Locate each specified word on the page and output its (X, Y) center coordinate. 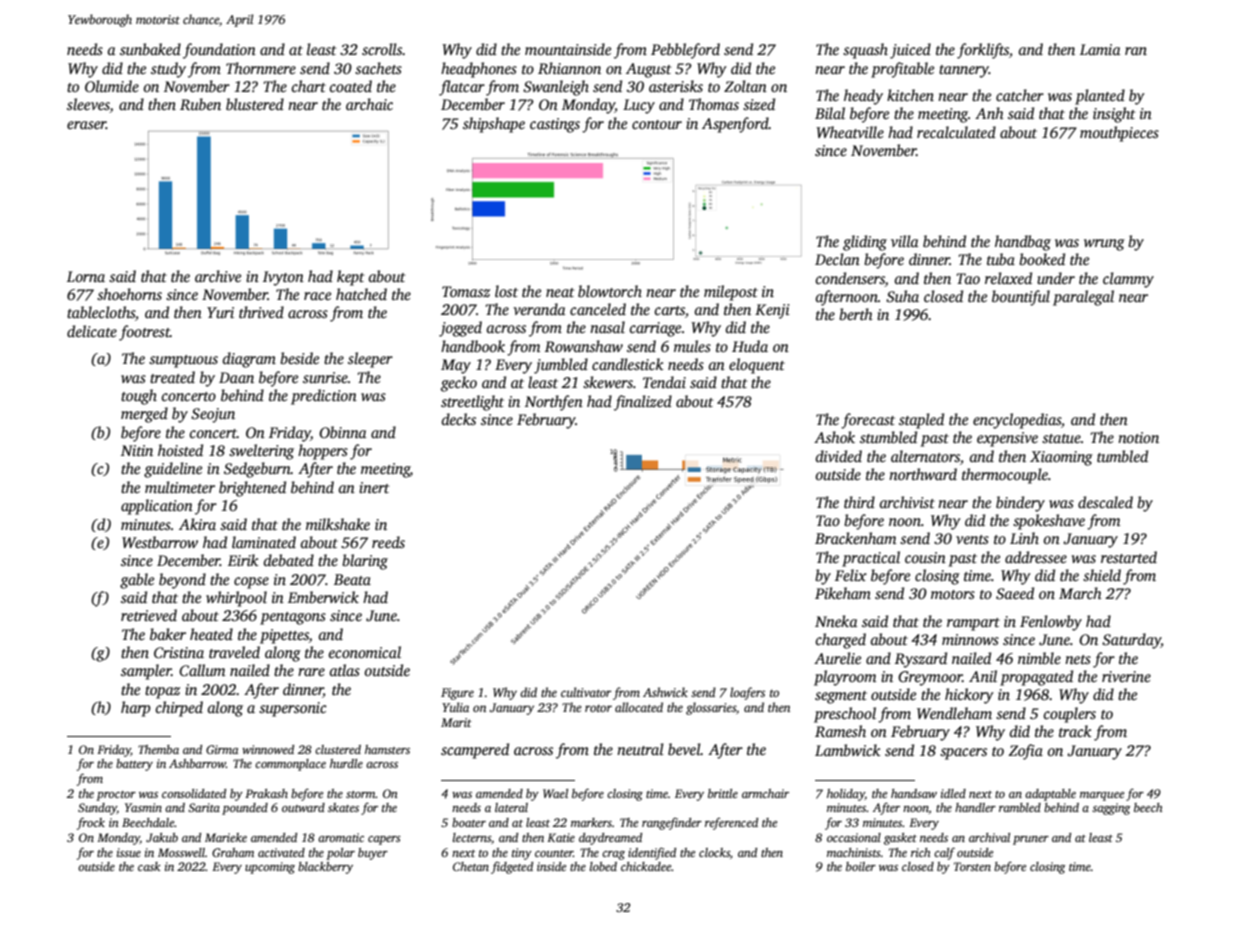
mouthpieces (1119, 134)
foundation (219, 51)
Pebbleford (685, 51)
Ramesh (840, 731)
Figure (457, 694)
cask (149, 866)
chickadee (646, 866)
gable (137, 581)
